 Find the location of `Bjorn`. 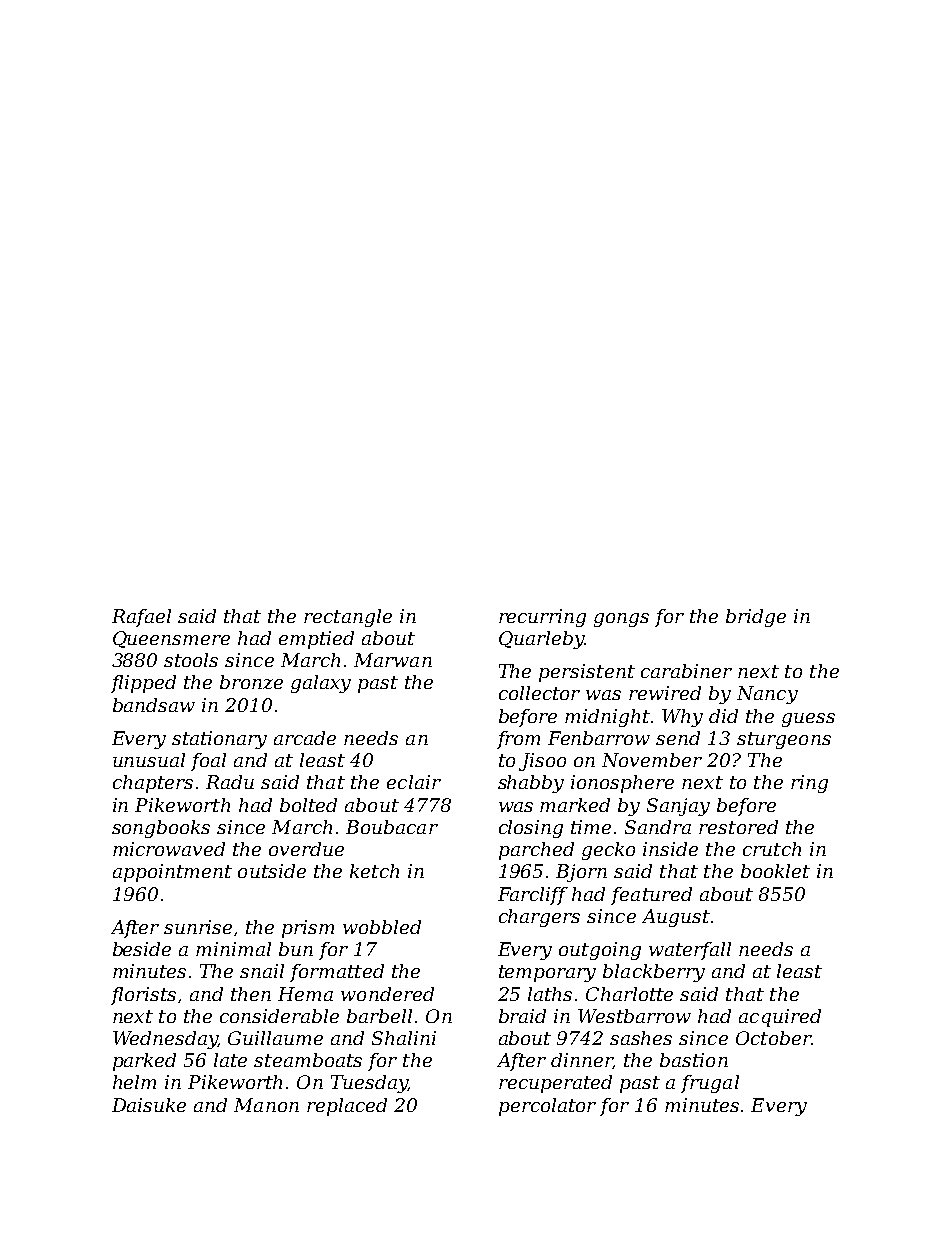

Bjorn is located at coordinates (581, 873).
